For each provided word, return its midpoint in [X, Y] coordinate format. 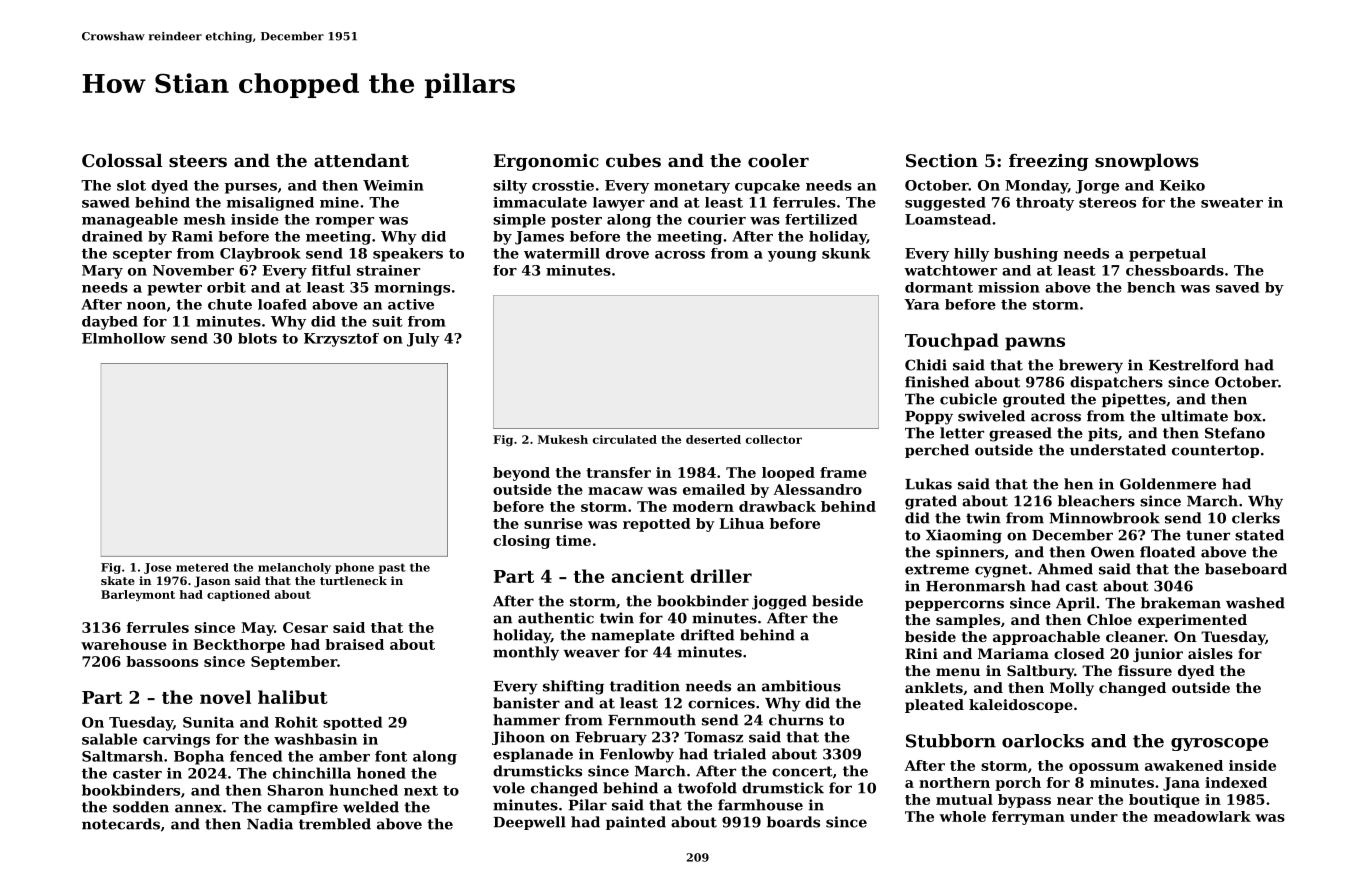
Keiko [1182, 185]
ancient [648, 576]
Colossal [122, 160]
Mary [102, 272]
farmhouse [760, 805]
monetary [692, 187]
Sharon [295, 790]
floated [1167, 552]
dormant [939, 287]
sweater [1232, 203]
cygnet [1001, 571]
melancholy [294, 568]
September [294, 663]
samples [968, 621]
